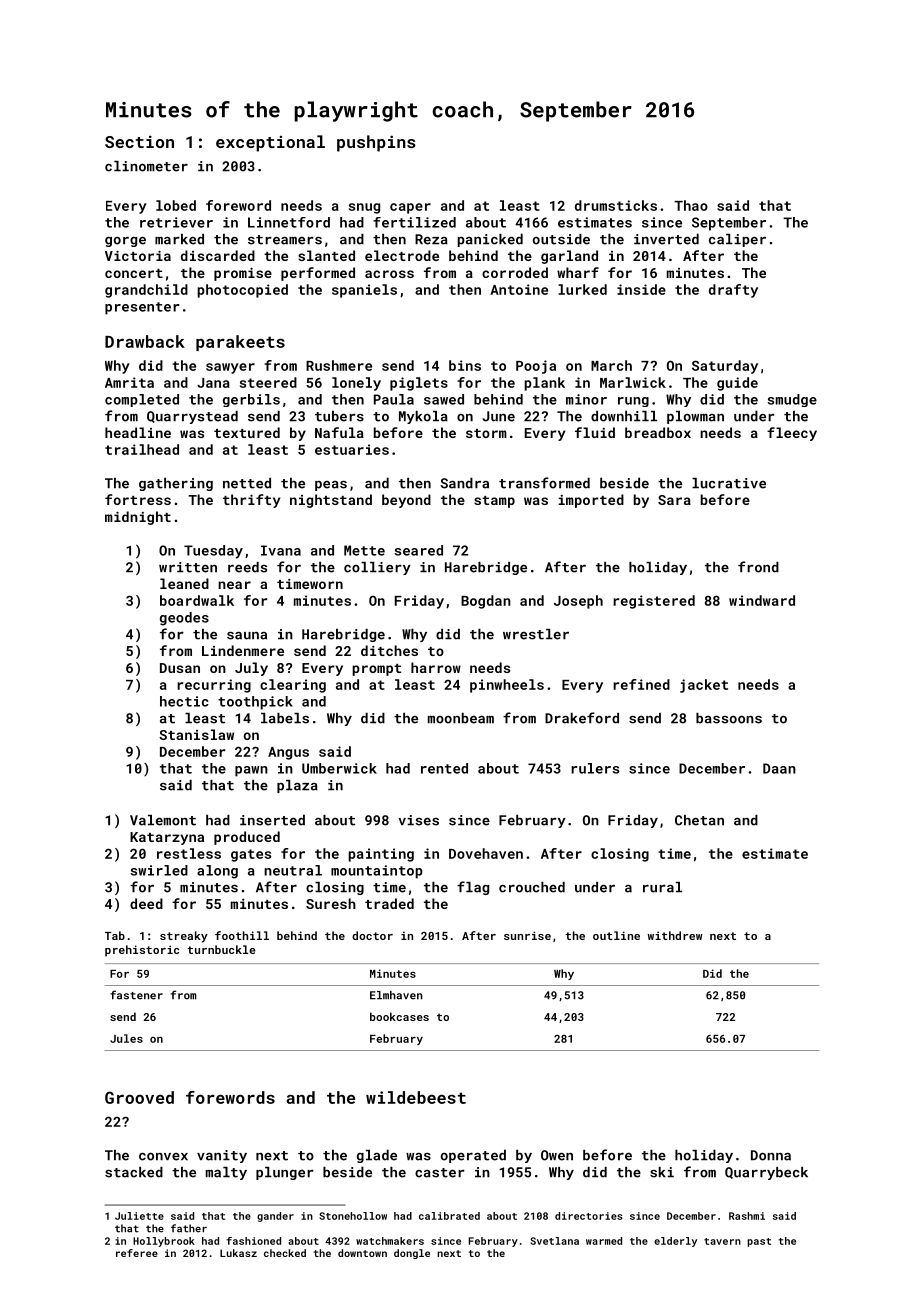 This document has width=924, height=1308. Describe the element at coordinates (126, 1038) in the document. I see `Jules` at that location.
